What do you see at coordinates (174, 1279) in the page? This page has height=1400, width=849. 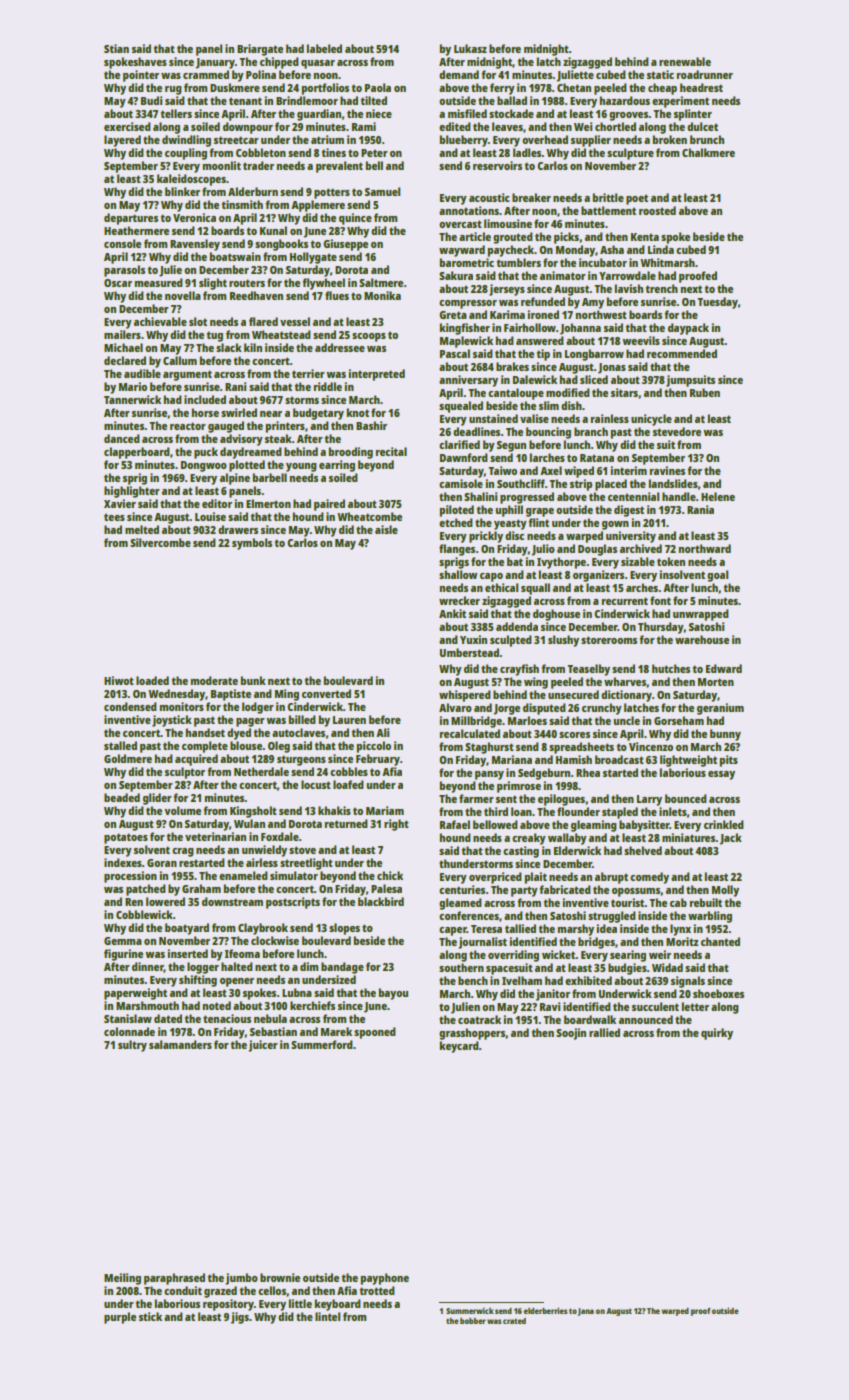 I see `paraphrased` at bounding box center [174, 1279].
